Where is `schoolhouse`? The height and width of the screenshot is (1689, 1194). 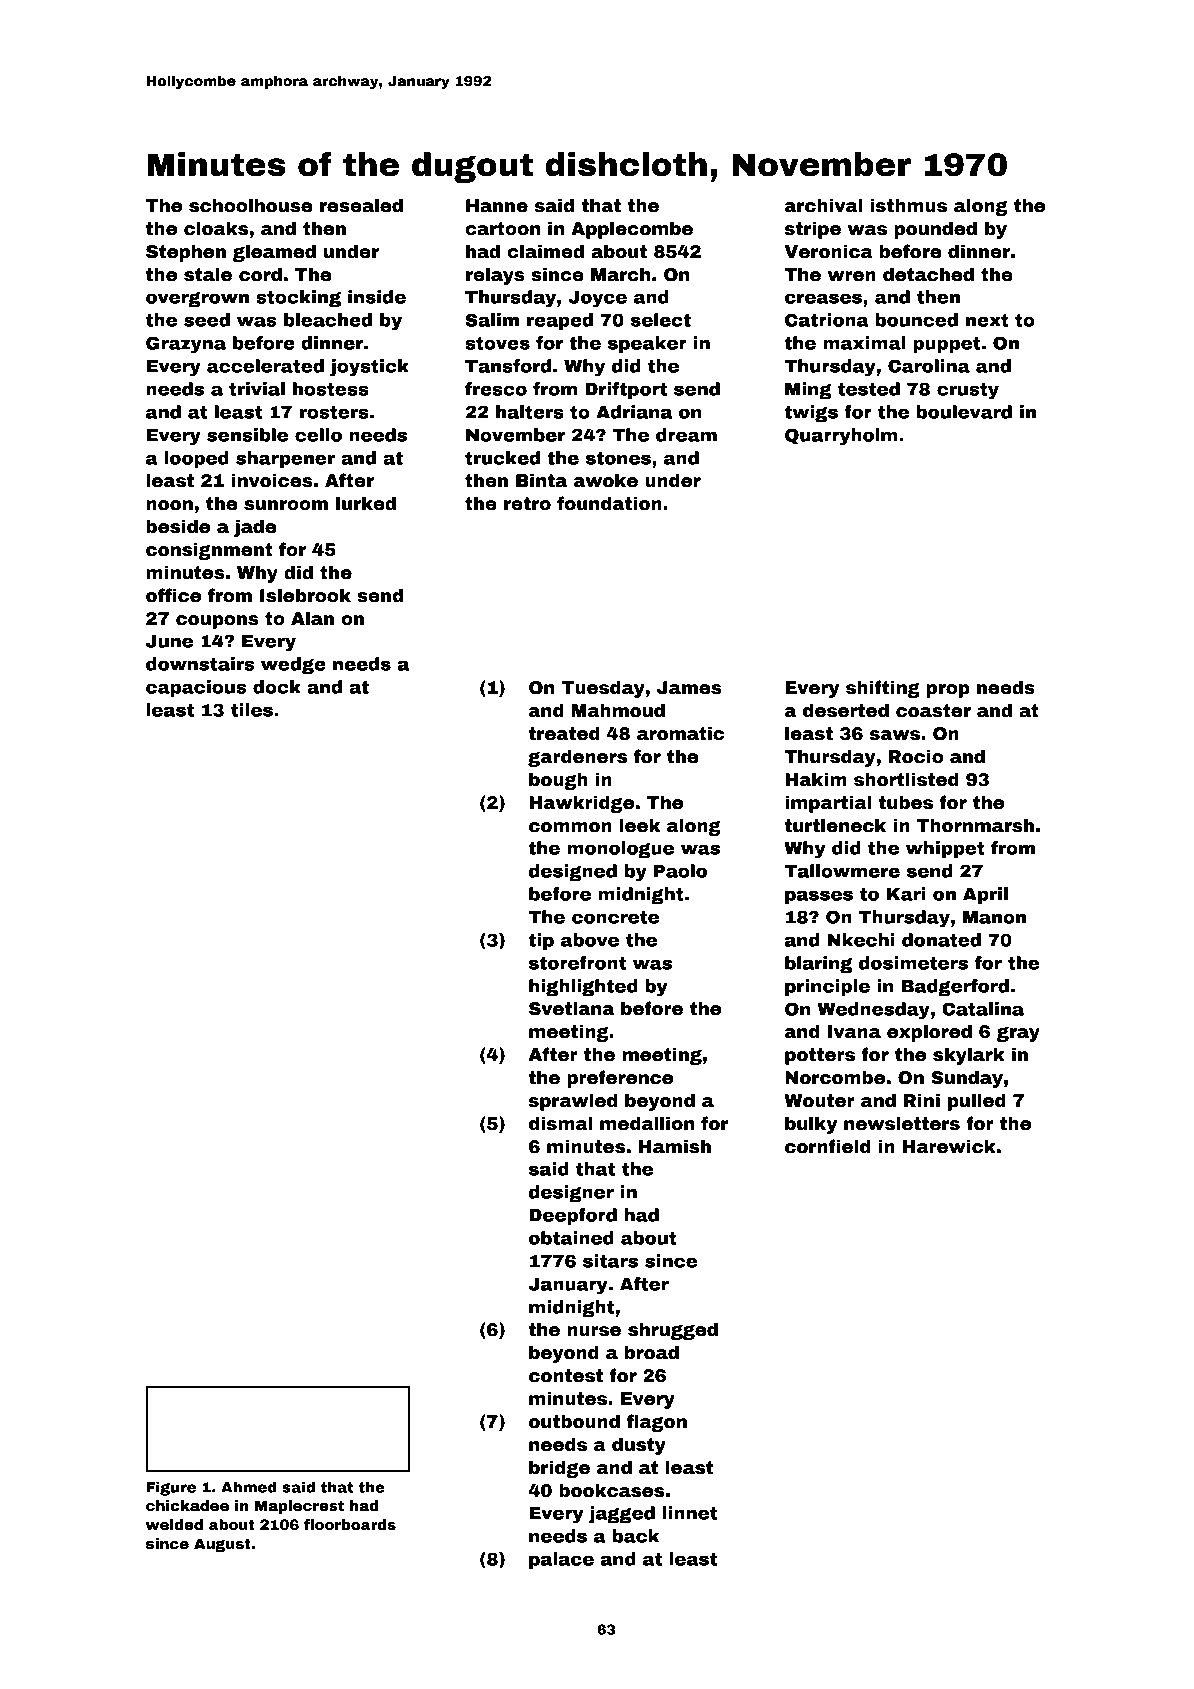
schoolhouse is located at coordinates (250, 205).
